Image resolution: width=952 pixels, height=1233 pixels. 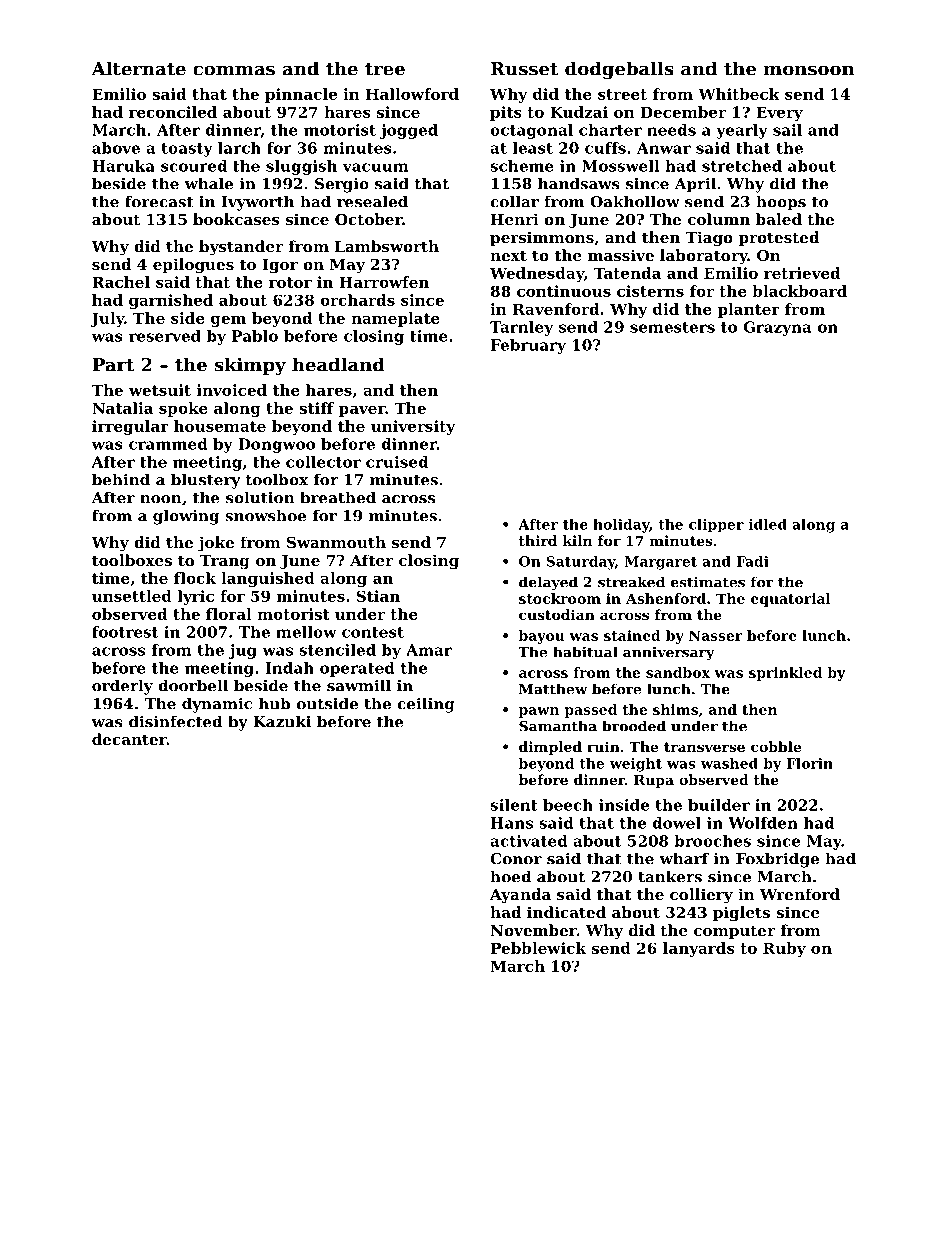 What do you see at coordinates (129, 739) in the screenshot?
I see `decanter` at bounding box center [129, 739].
